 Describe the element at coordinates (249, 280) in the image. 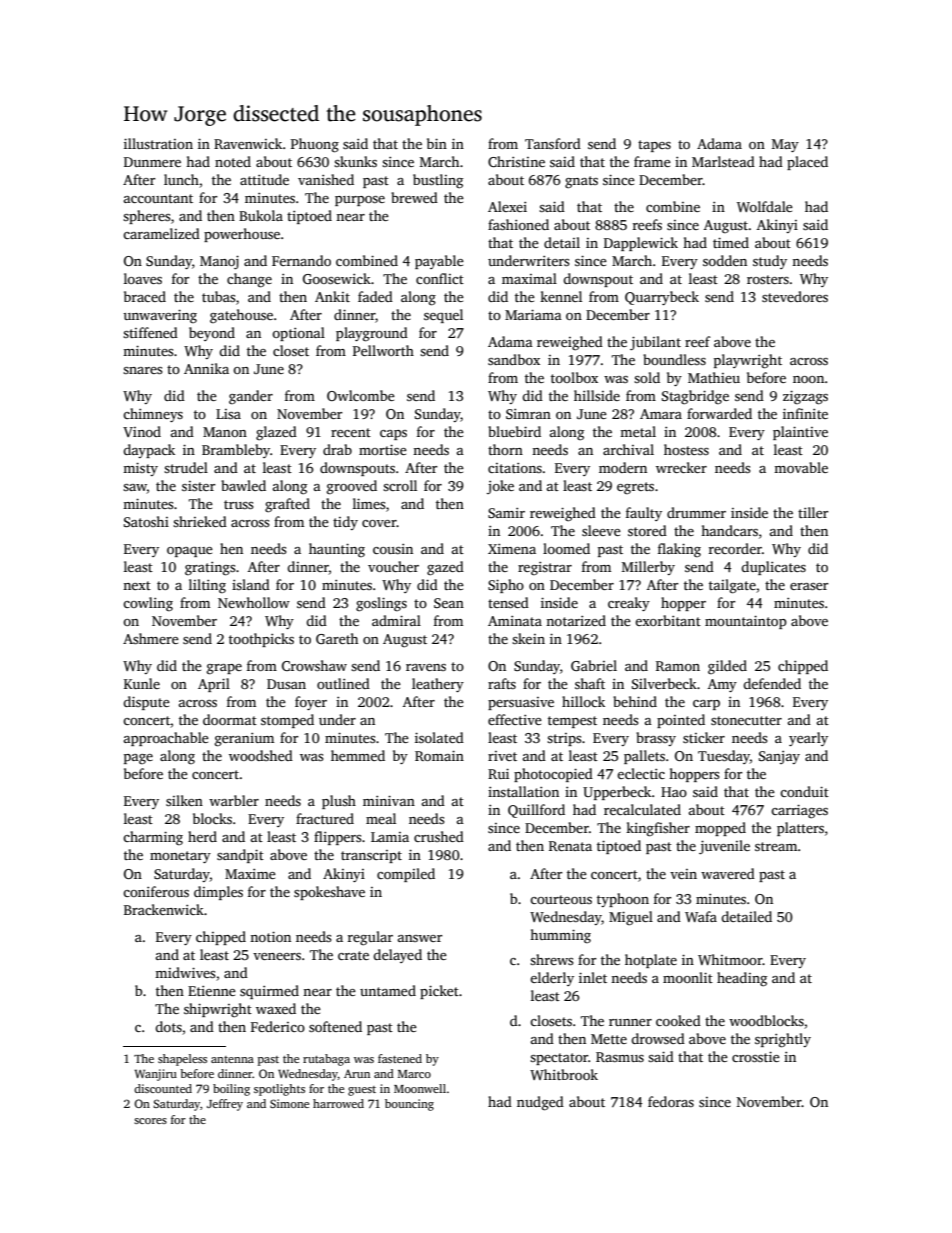

I see `change` at that location.
